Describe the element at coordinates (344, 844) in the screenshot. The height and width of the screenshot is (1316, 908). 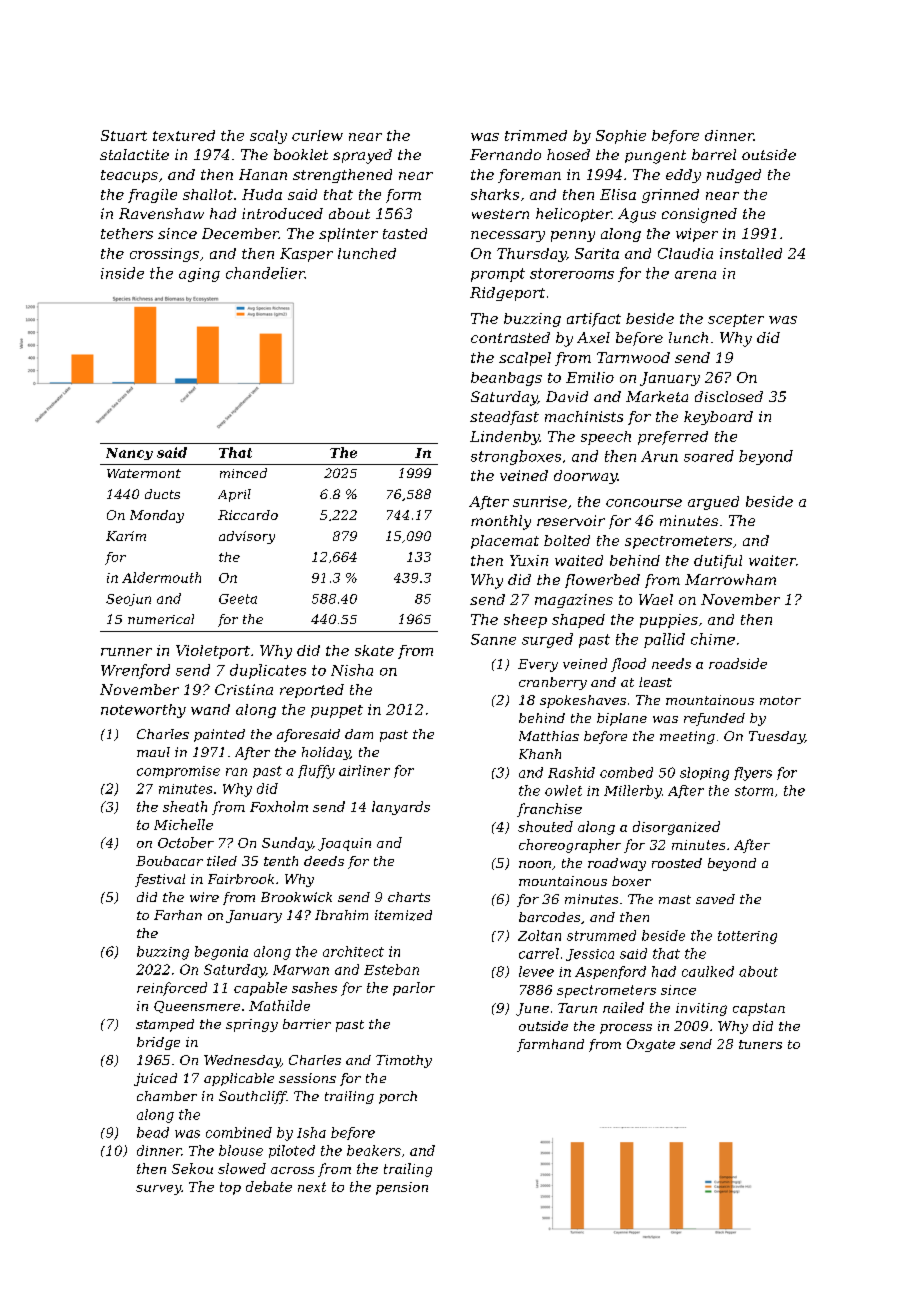
I see `Joaquin` at that location.
